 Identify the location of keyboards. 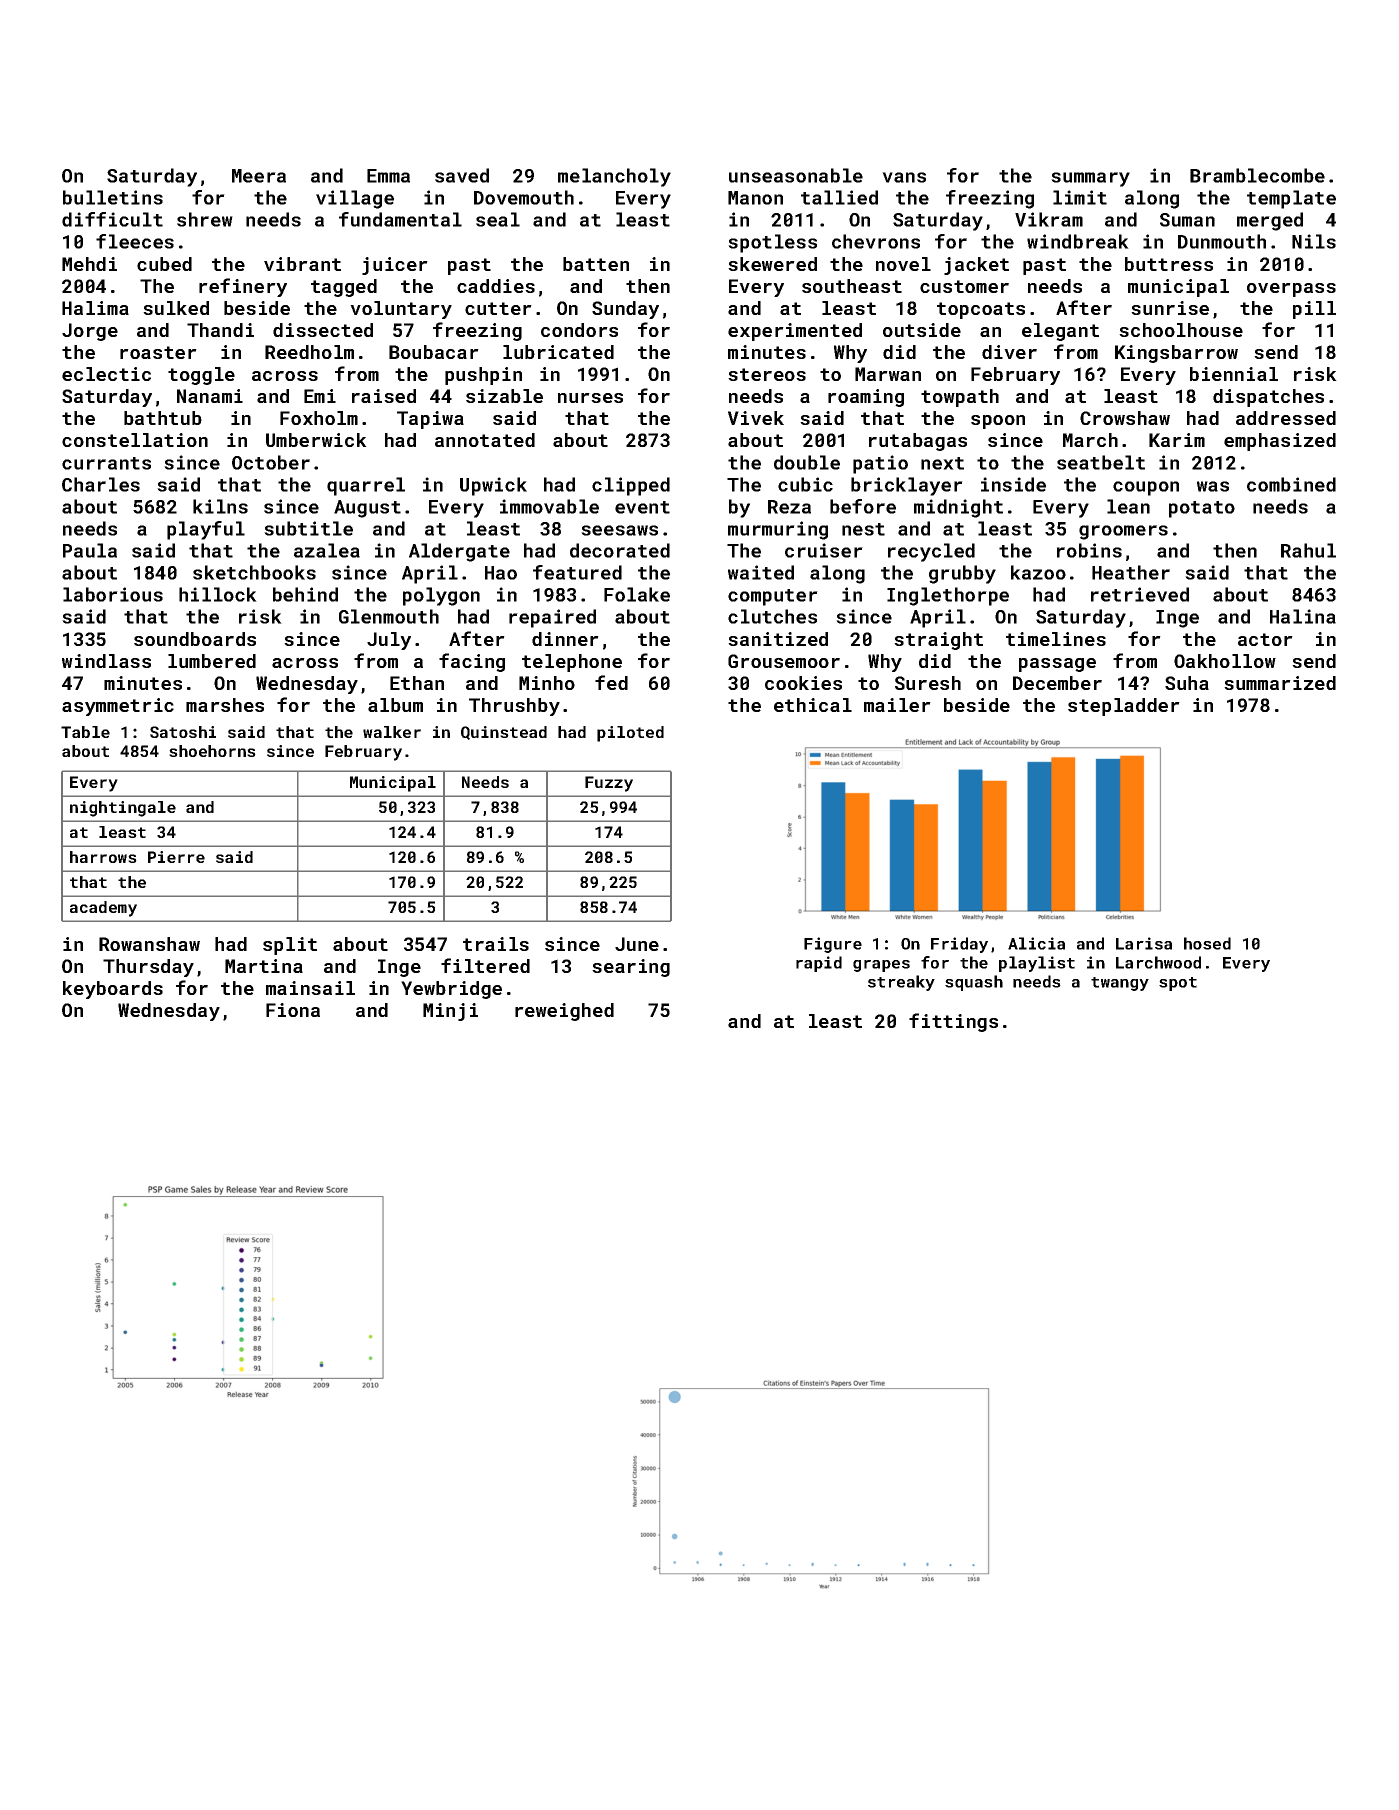
(113, 990).
